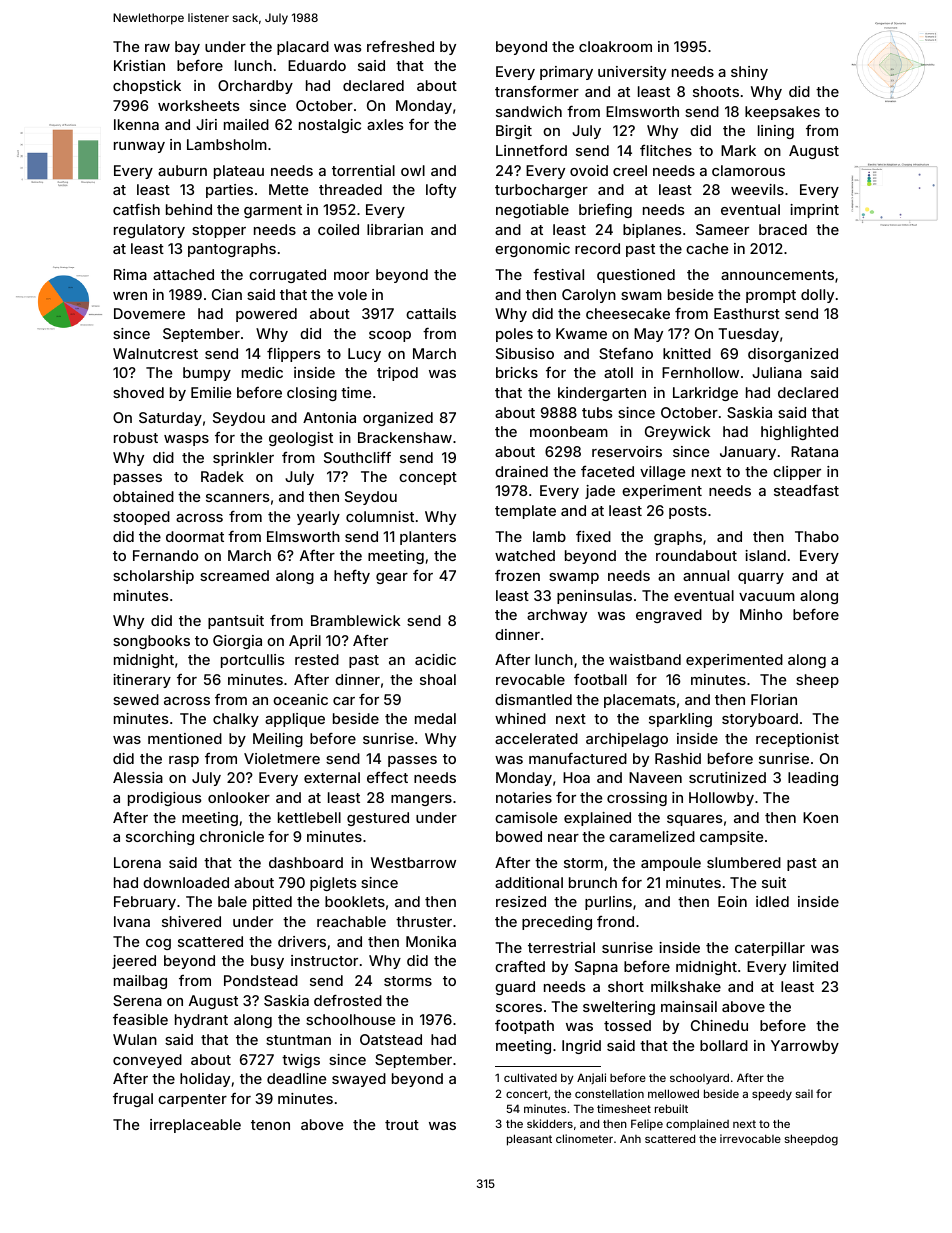 The width and height of the screenshot is (952, 1233). What do you see at coordinates (645, 659) in the screenshot?
I see `waistband` at bounding box center [645, 659].
